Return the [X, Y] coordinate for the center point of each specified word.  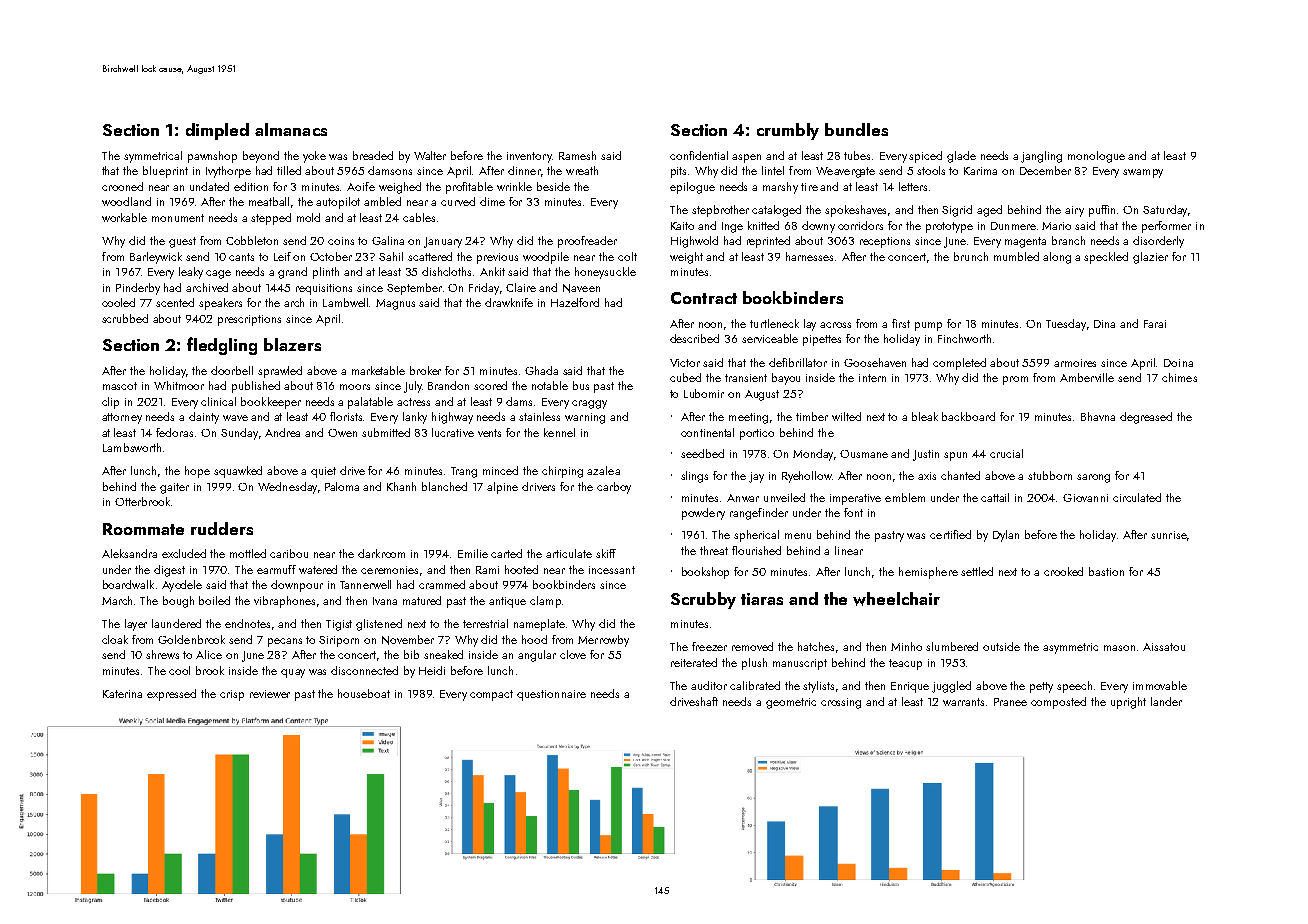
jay [756, 477]
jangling [1041, 157]
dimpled [217, 131]
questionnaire [551, 695]
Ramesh [577, 155]
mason [1119, 648]
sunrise [1169, 535]
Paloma [342, 486]
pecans [285, 642]
